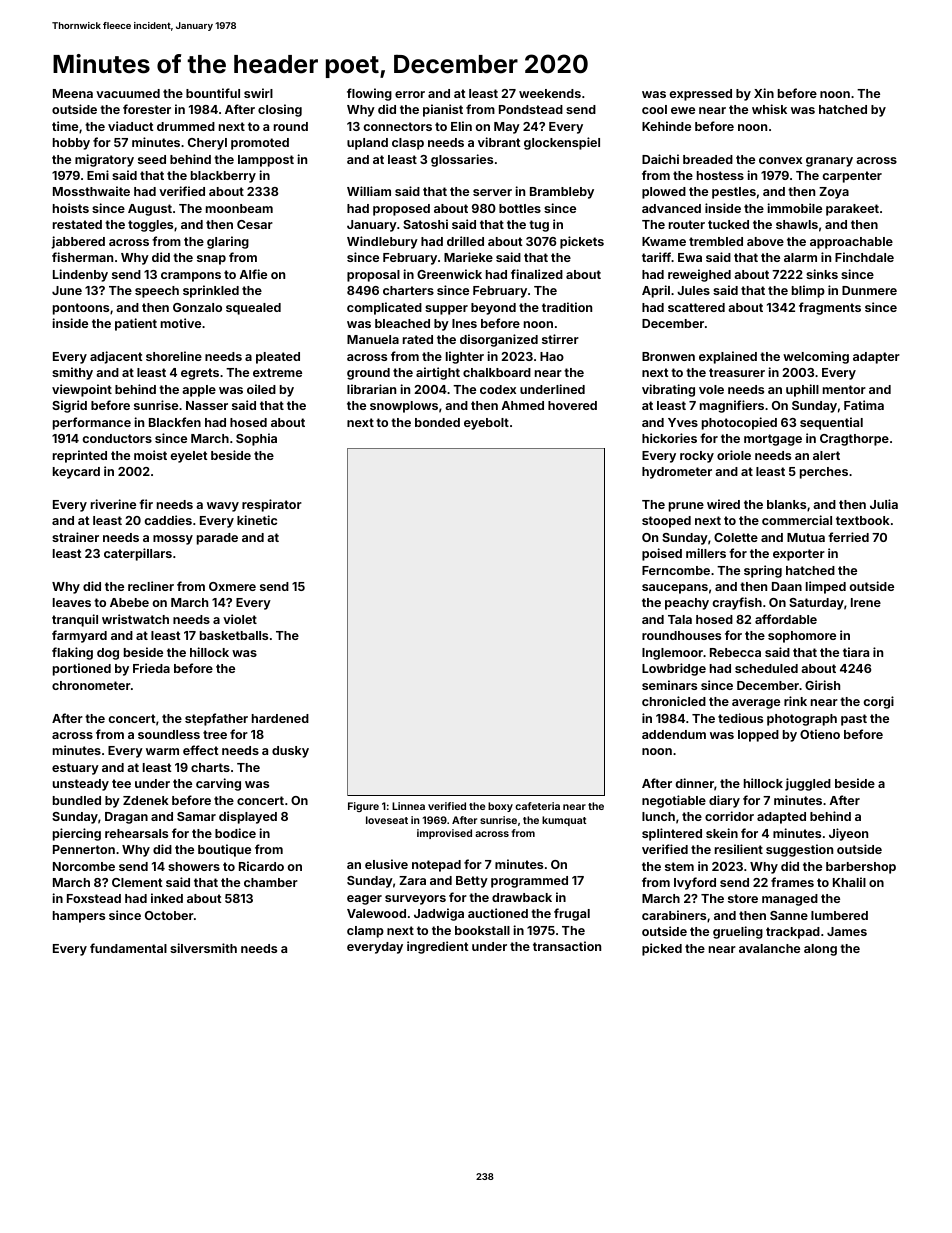 The height and width of the screenshot is (1233, 952). What do you see at coordinates (203, 948) in the screenshot?
I see `silversmith` at bounding box center [203, 948].
